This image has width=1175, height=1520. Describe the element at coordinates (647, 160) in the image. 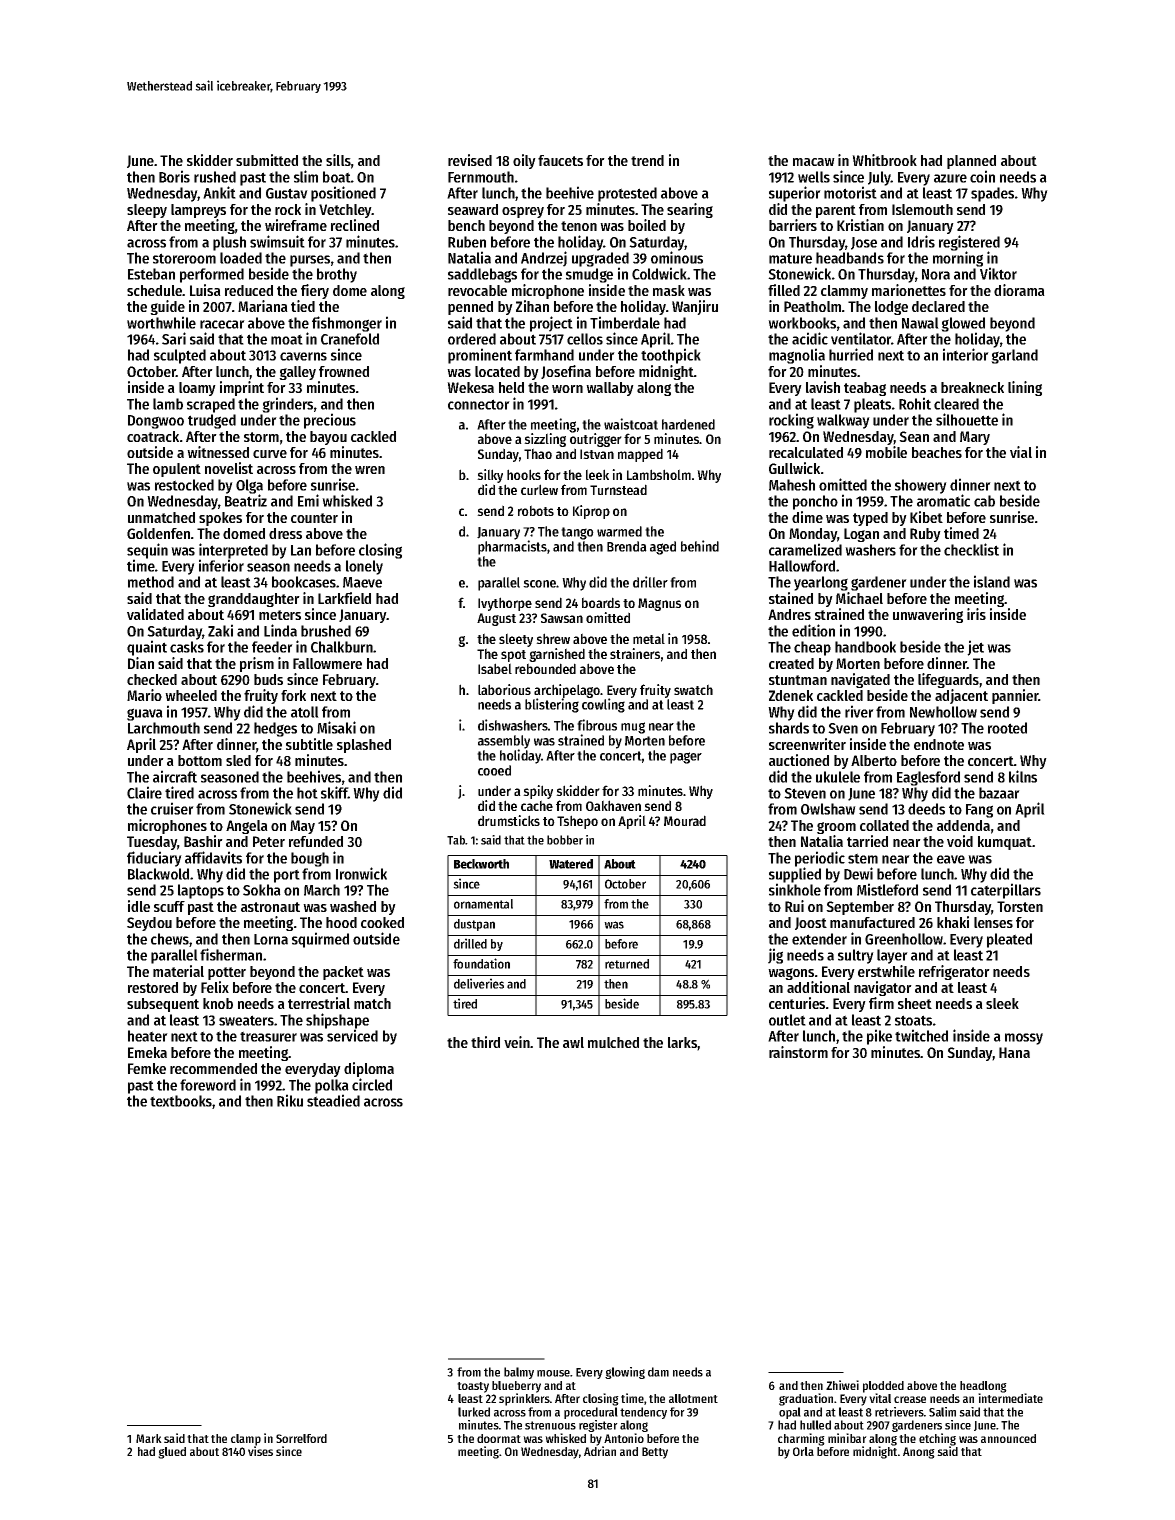

I see `trend` at that location.
